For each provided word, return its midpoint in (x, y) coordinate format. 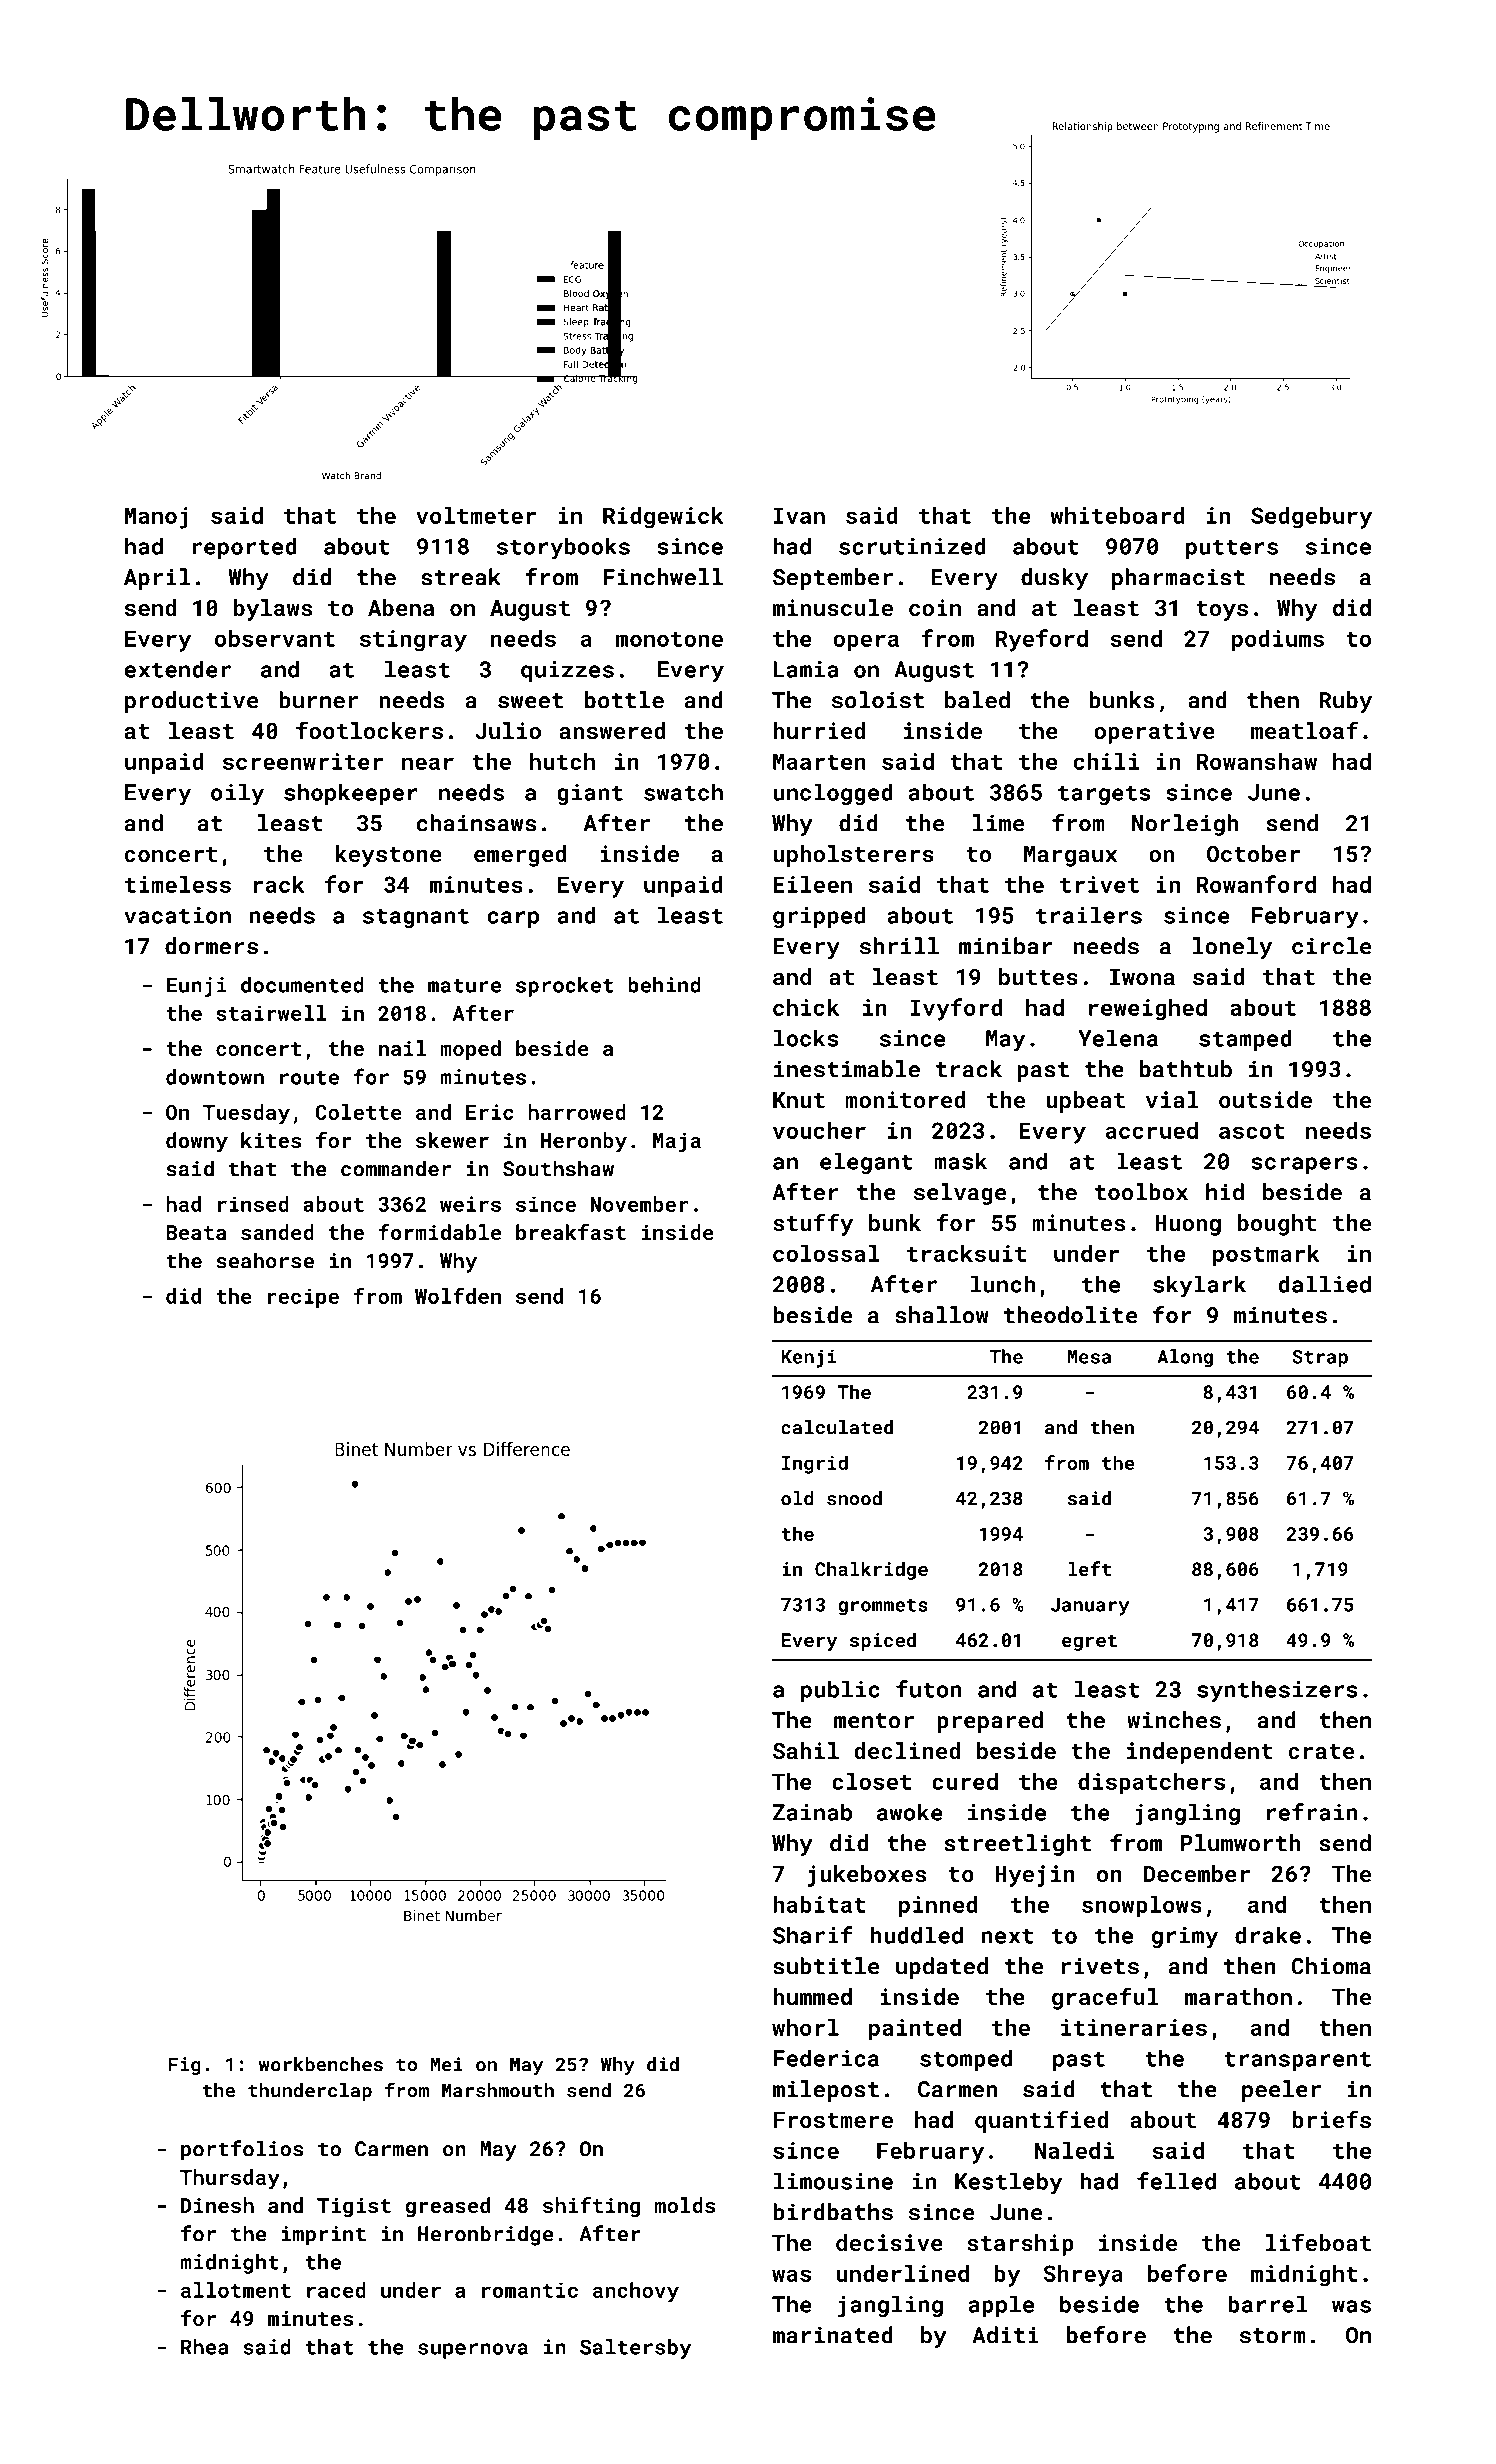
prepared (990, 1722)
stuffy (813, 1224)
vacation (177, 915)
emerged (520, 856)
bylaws (273, 610)
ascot (1252, 1131)
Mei (446, 2064)
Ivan (799, 515)
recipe (303, 1298)
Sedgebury (1311, 518)
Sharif (813, 1935)
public (840, 1691)
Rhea (204, 2347)
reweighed (1148, 1010)
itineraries (1134, 2027)
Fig (185, 2066)
